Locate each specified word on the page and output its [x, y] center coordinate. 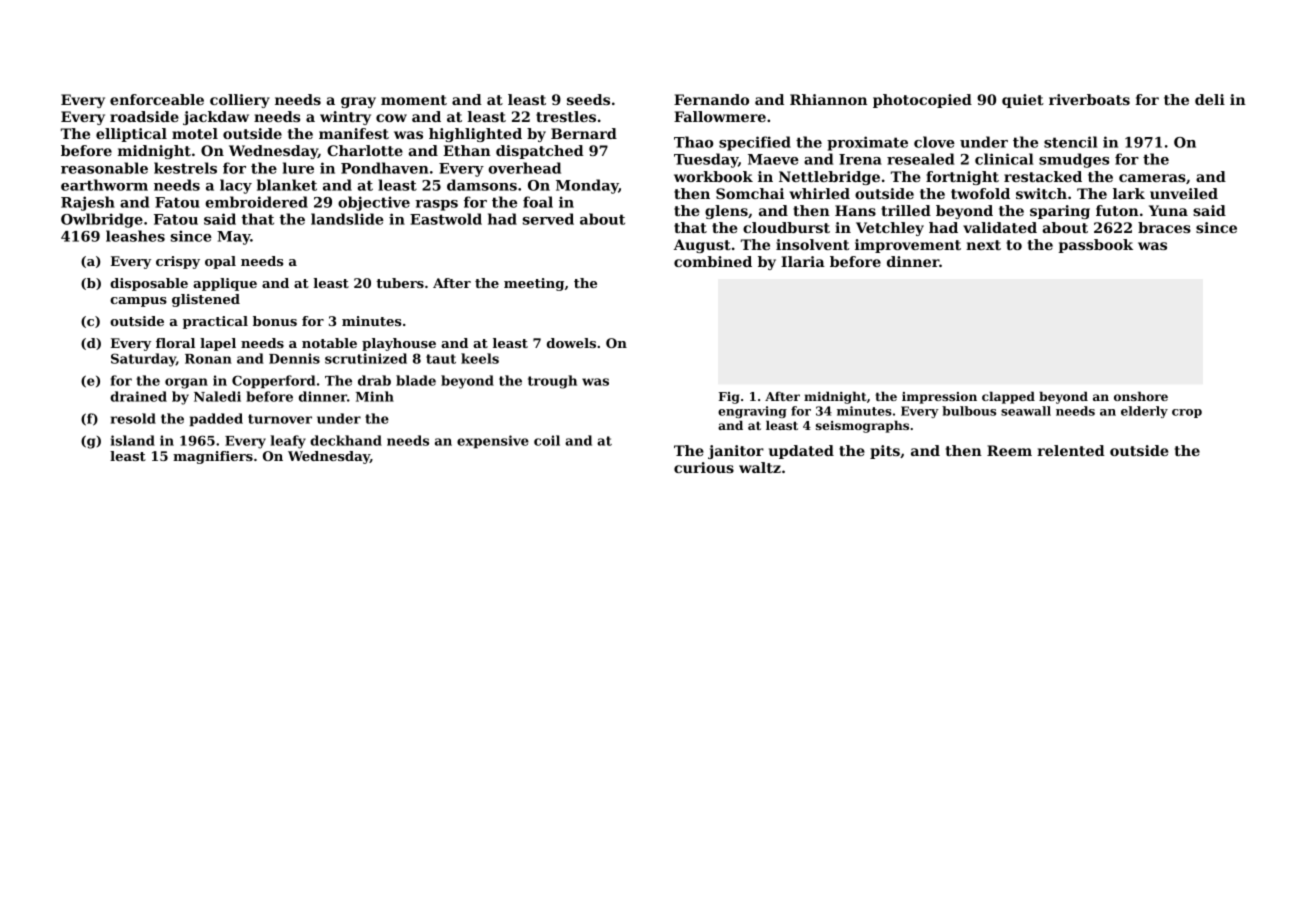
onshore [1141, 396]
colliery [240, 101]
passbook [1096, 246]
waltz [760, 467]
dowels [571, 343]
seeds [588, 99]
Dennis [294, 358]
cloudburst [786, 227]
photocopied [922, 101]
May [234, 238]
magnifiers [213, 457]
